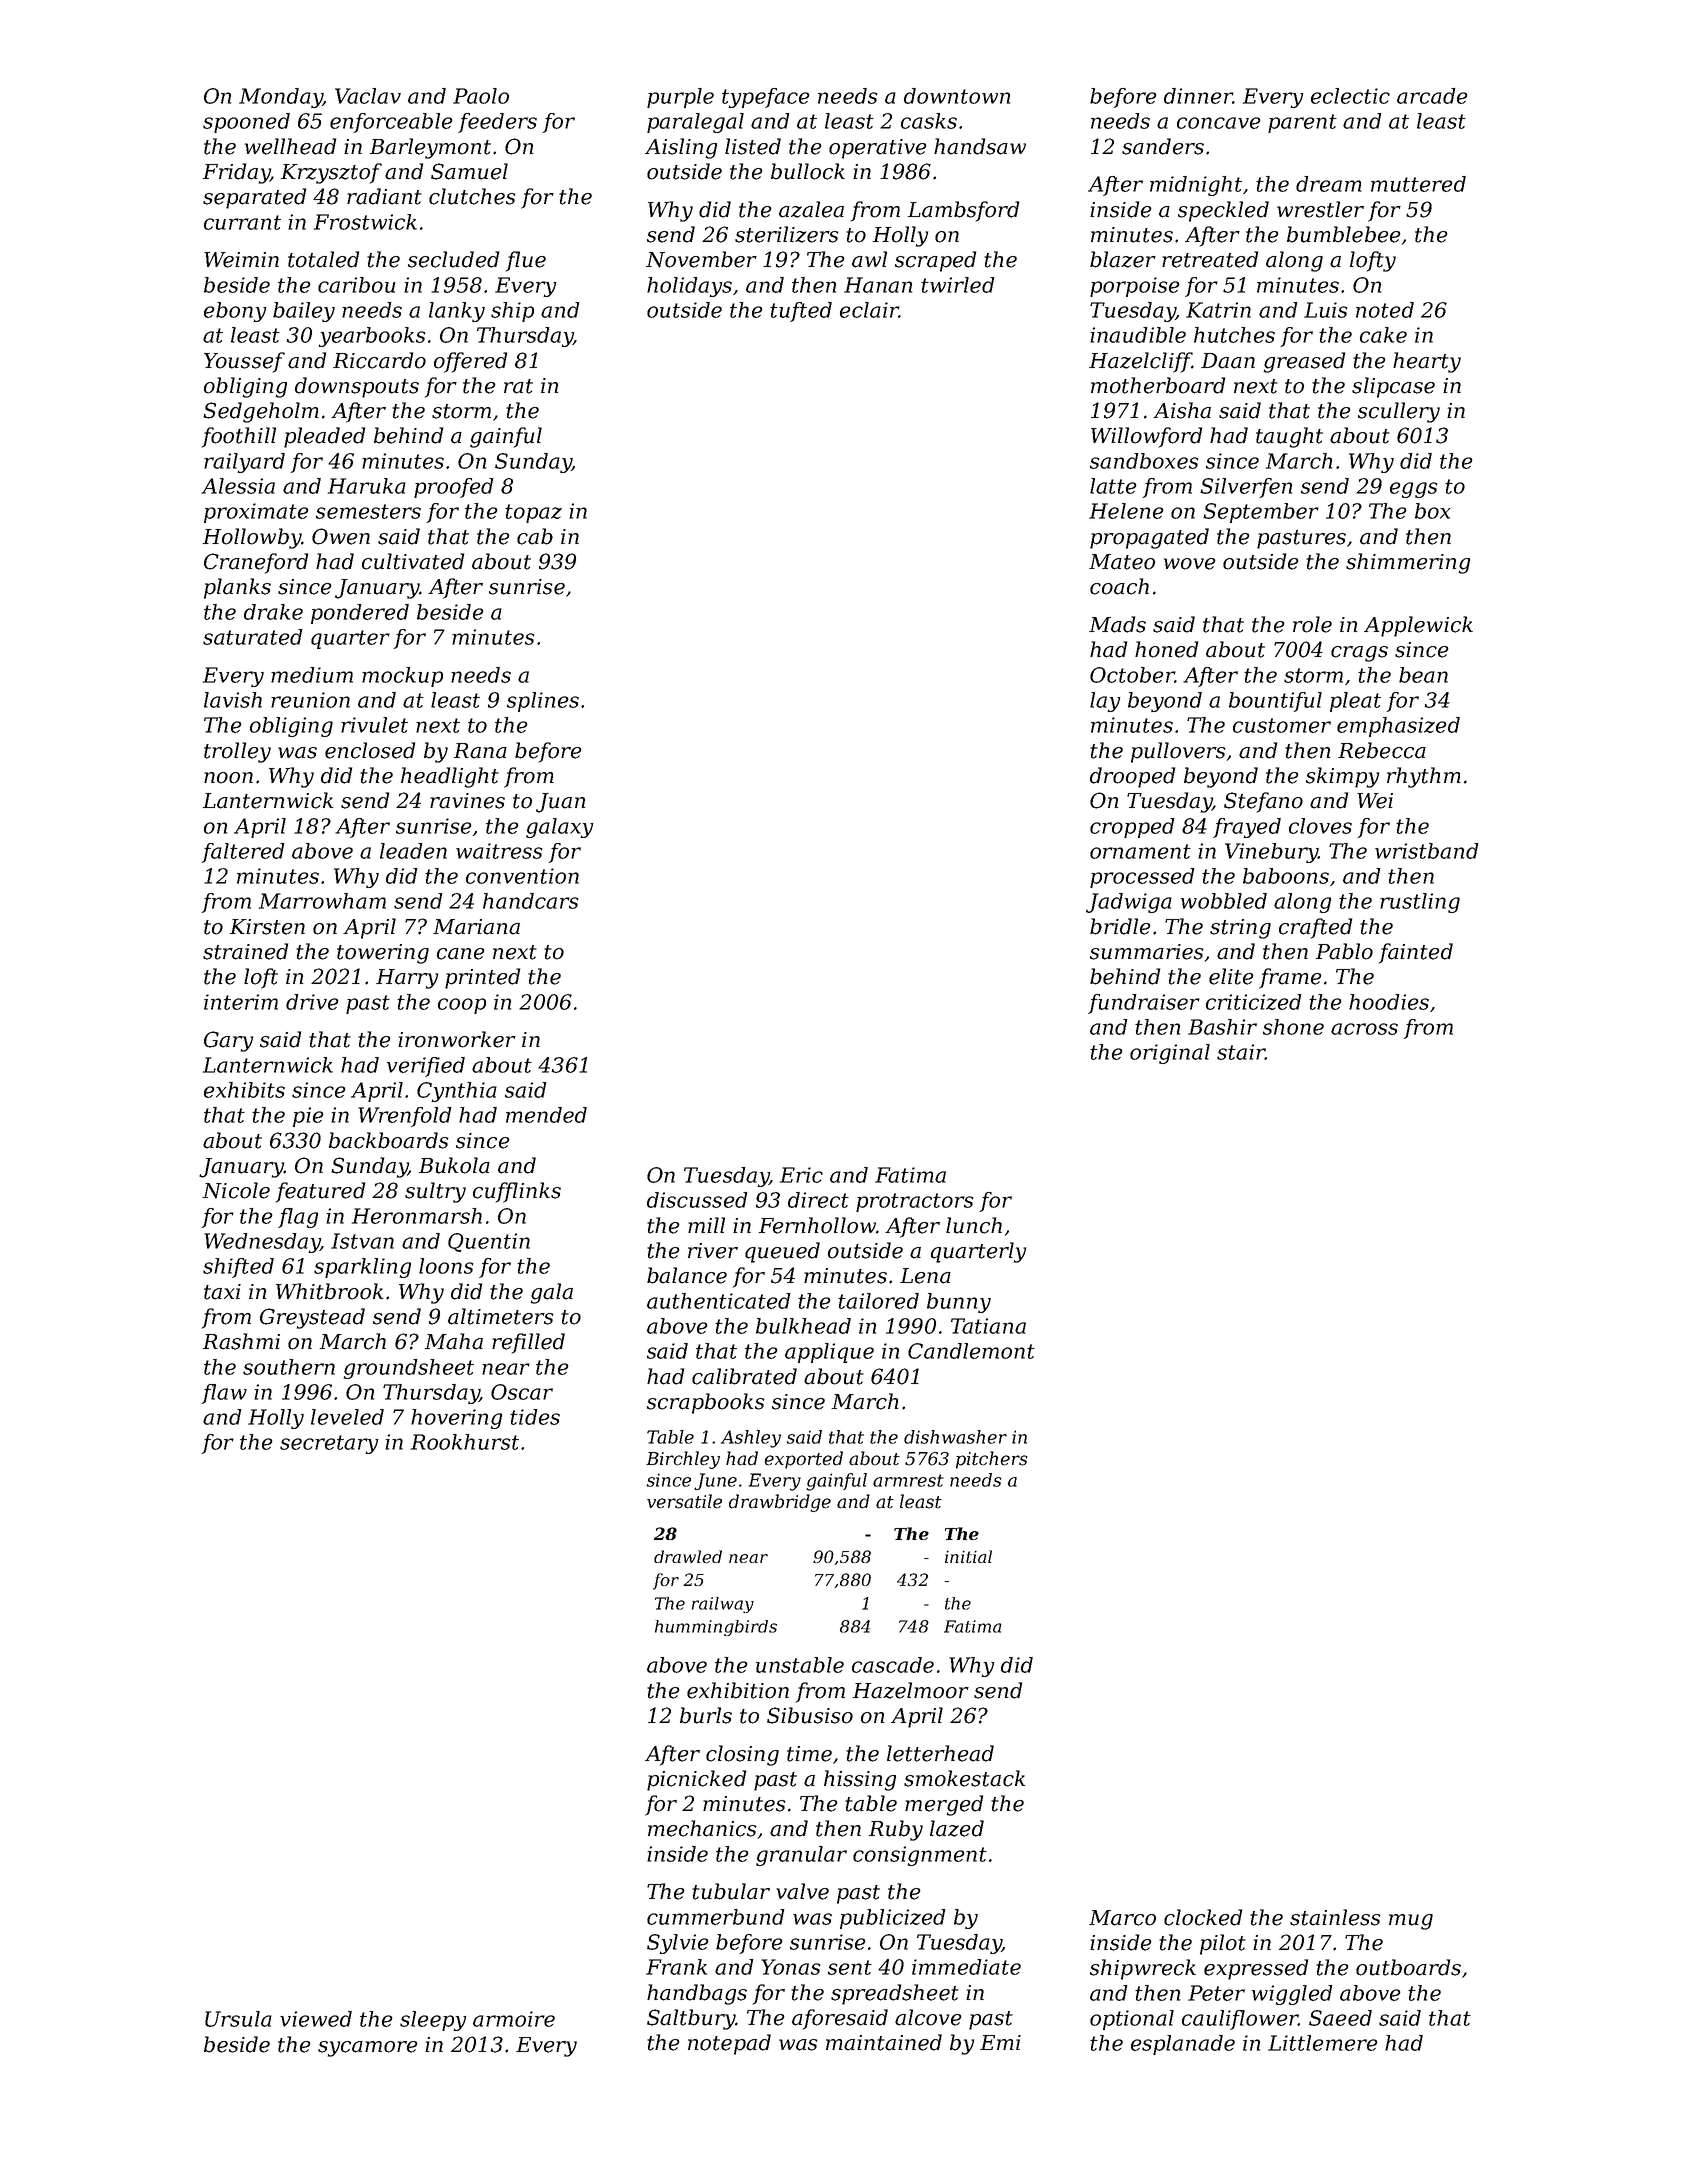  What do you see at coordinates (561, 803) in the screenshot?
I see `Juan` at bounding box center [561, 803].
